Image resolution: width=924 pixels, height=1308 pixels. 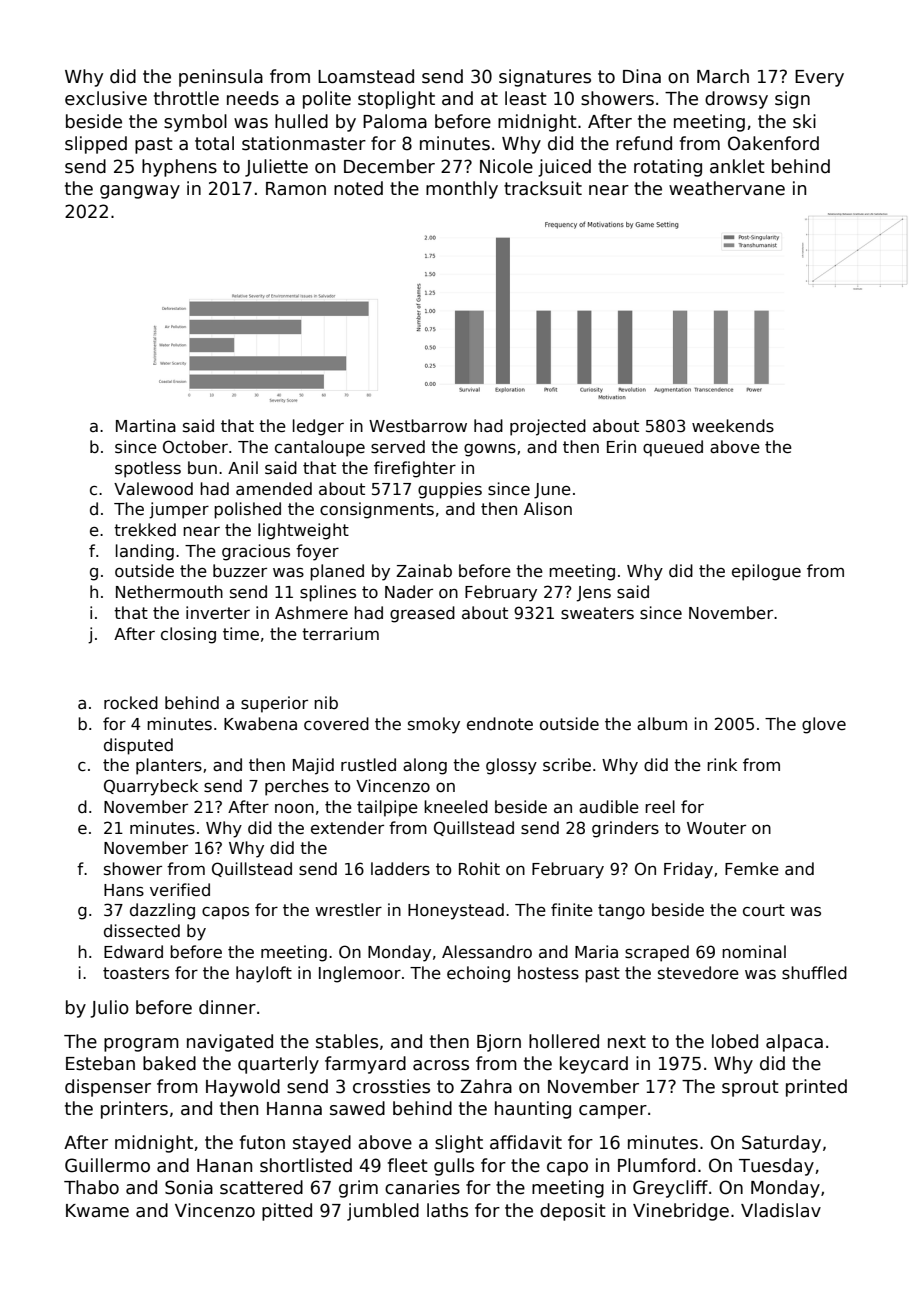 I want to click on Loamstead, so click(x=366, y=76).
